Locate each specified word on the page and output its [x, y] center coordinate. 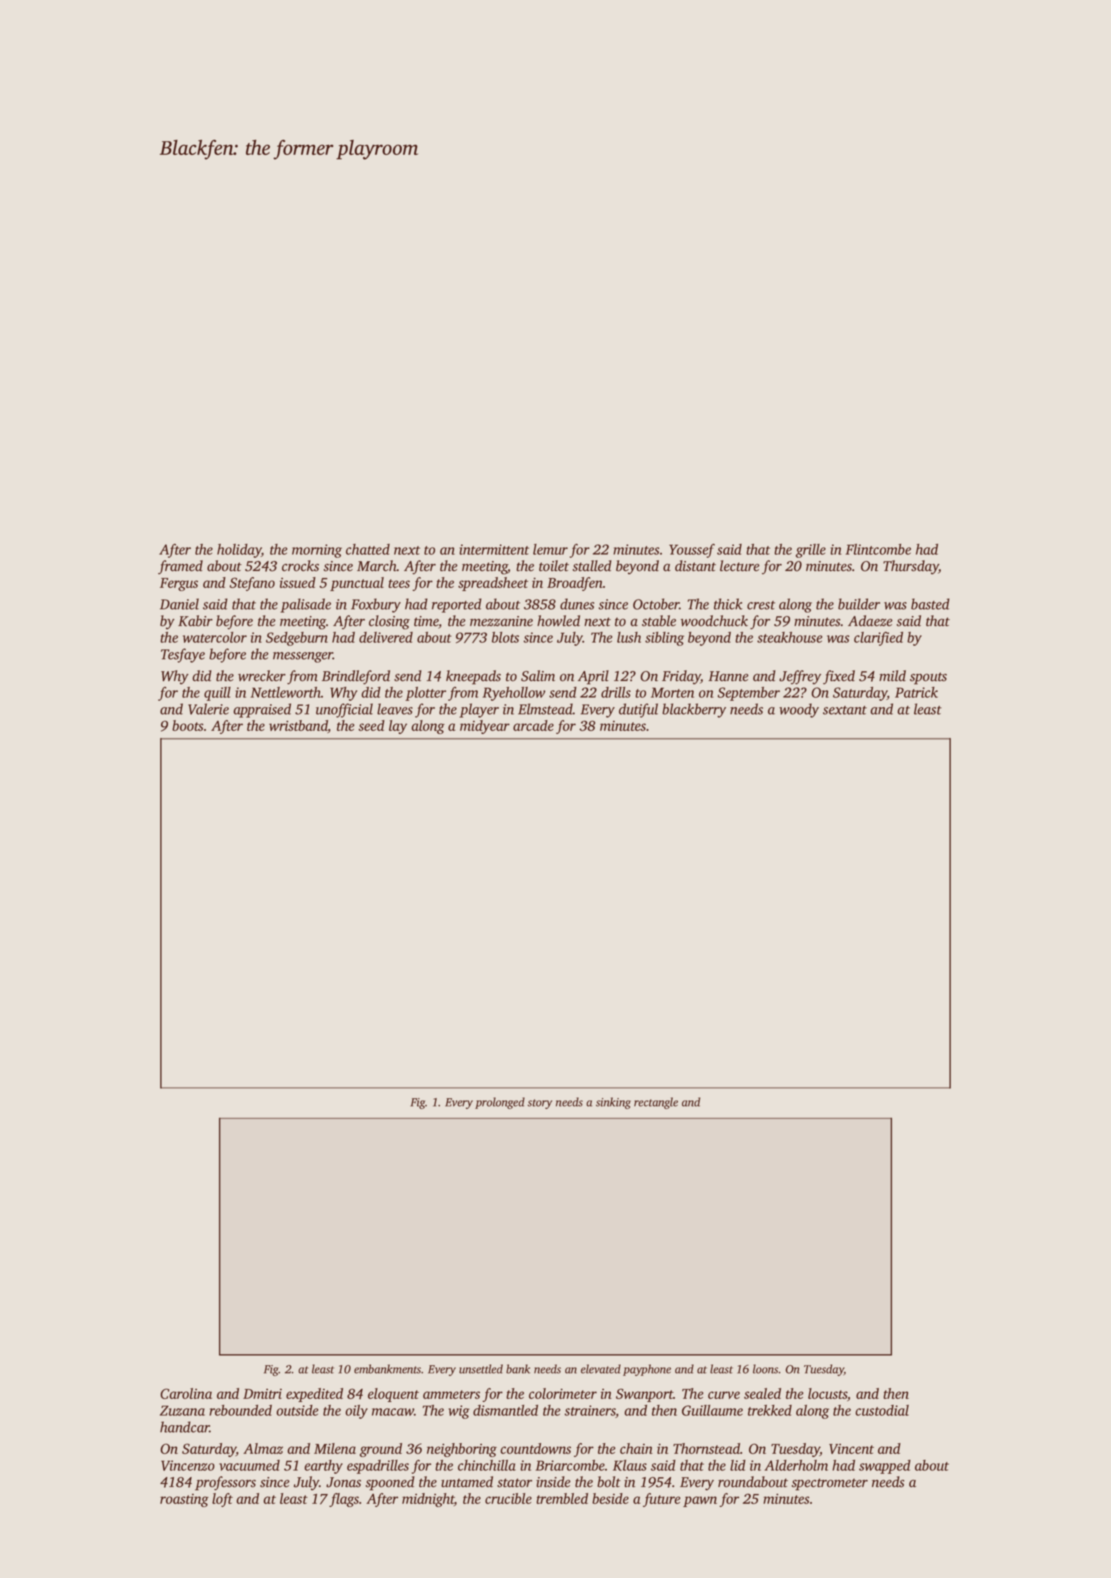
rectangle [656, 1103]
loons [765, 1369]
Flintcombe [878, 549]
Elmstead [545, 709]
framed [180, 567]
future [661, 1500]
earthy [323, 1467]
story [540, 1104]
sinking [613, 1103]
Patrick [916, 692]
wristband [298, 726]
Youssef [692, 550]
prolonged [500, 1103]
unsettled [481, 1369]
